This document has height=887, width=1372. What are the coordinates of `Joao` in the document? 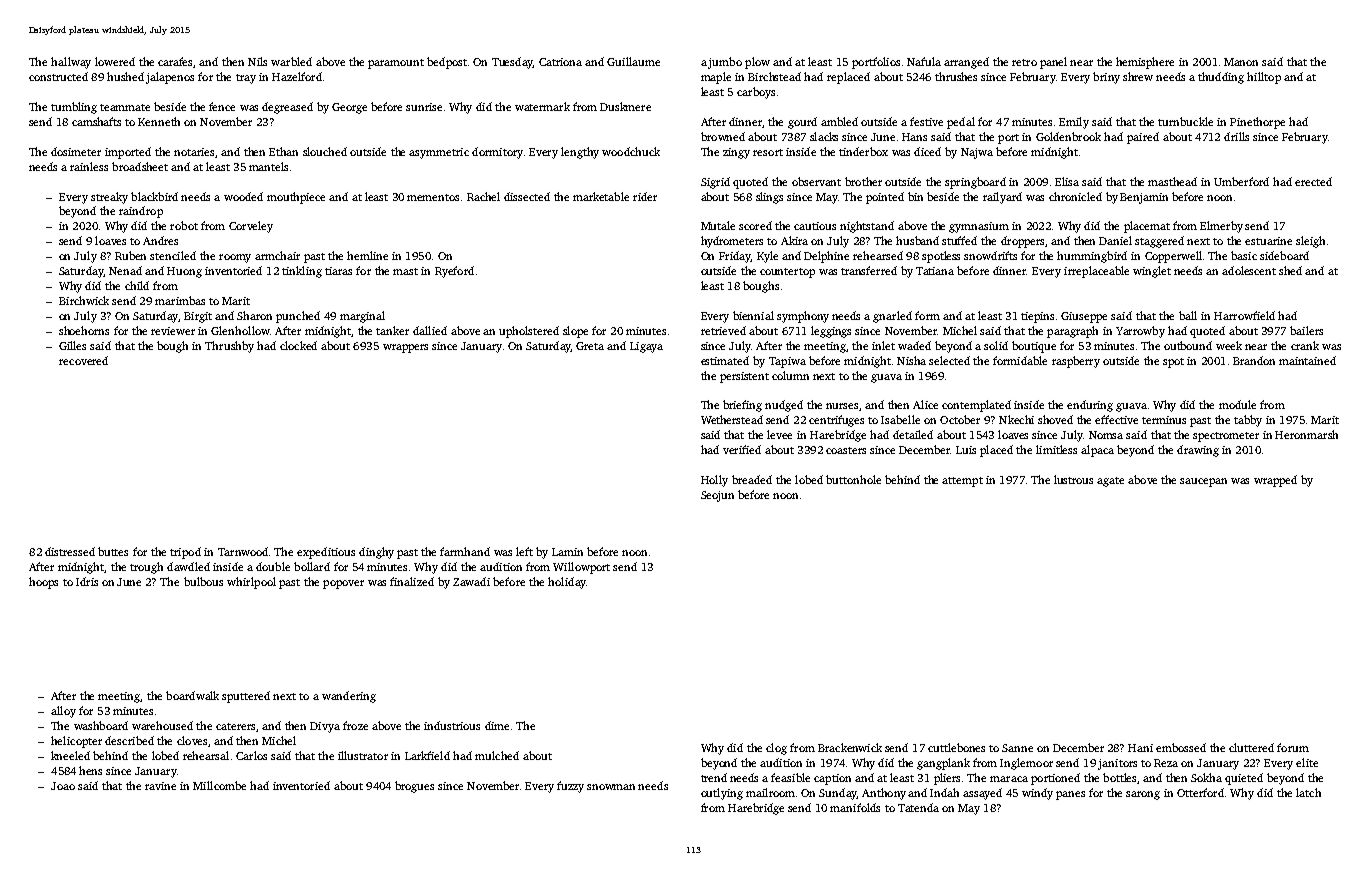 It's located at (63, 786).
